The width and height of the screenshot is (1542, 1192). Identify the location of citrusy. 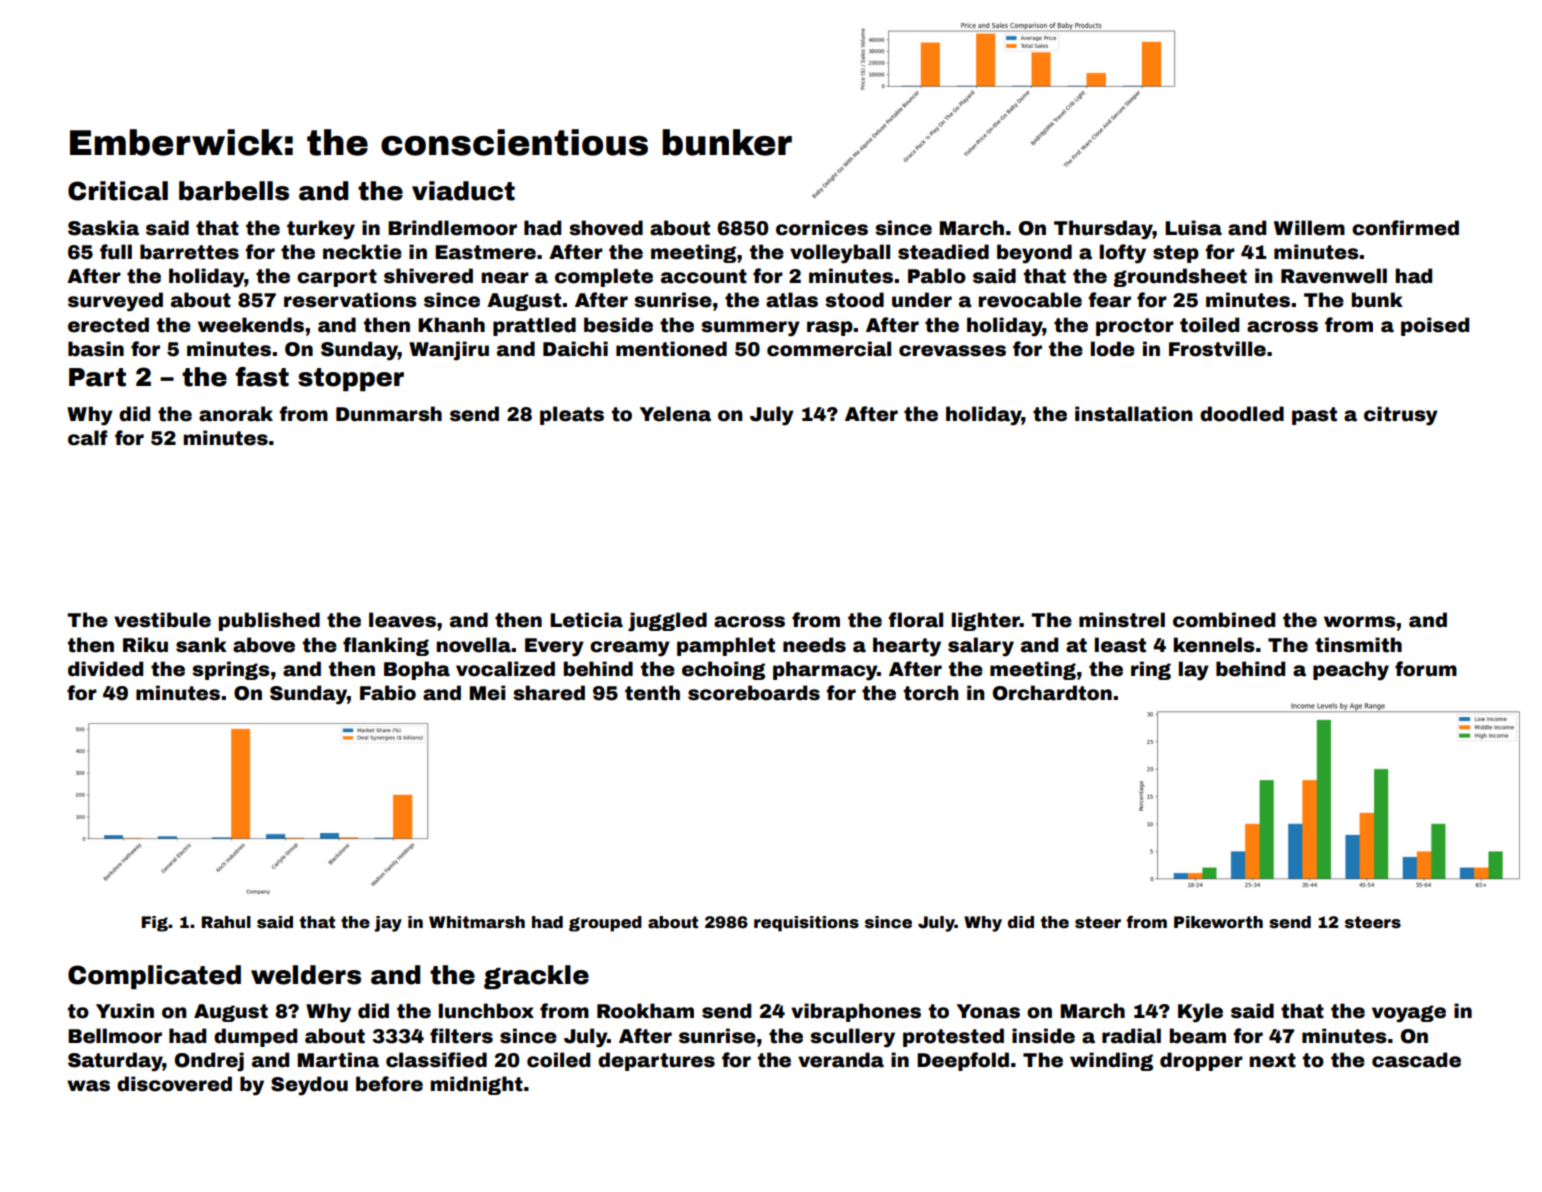
(1401, 416).
